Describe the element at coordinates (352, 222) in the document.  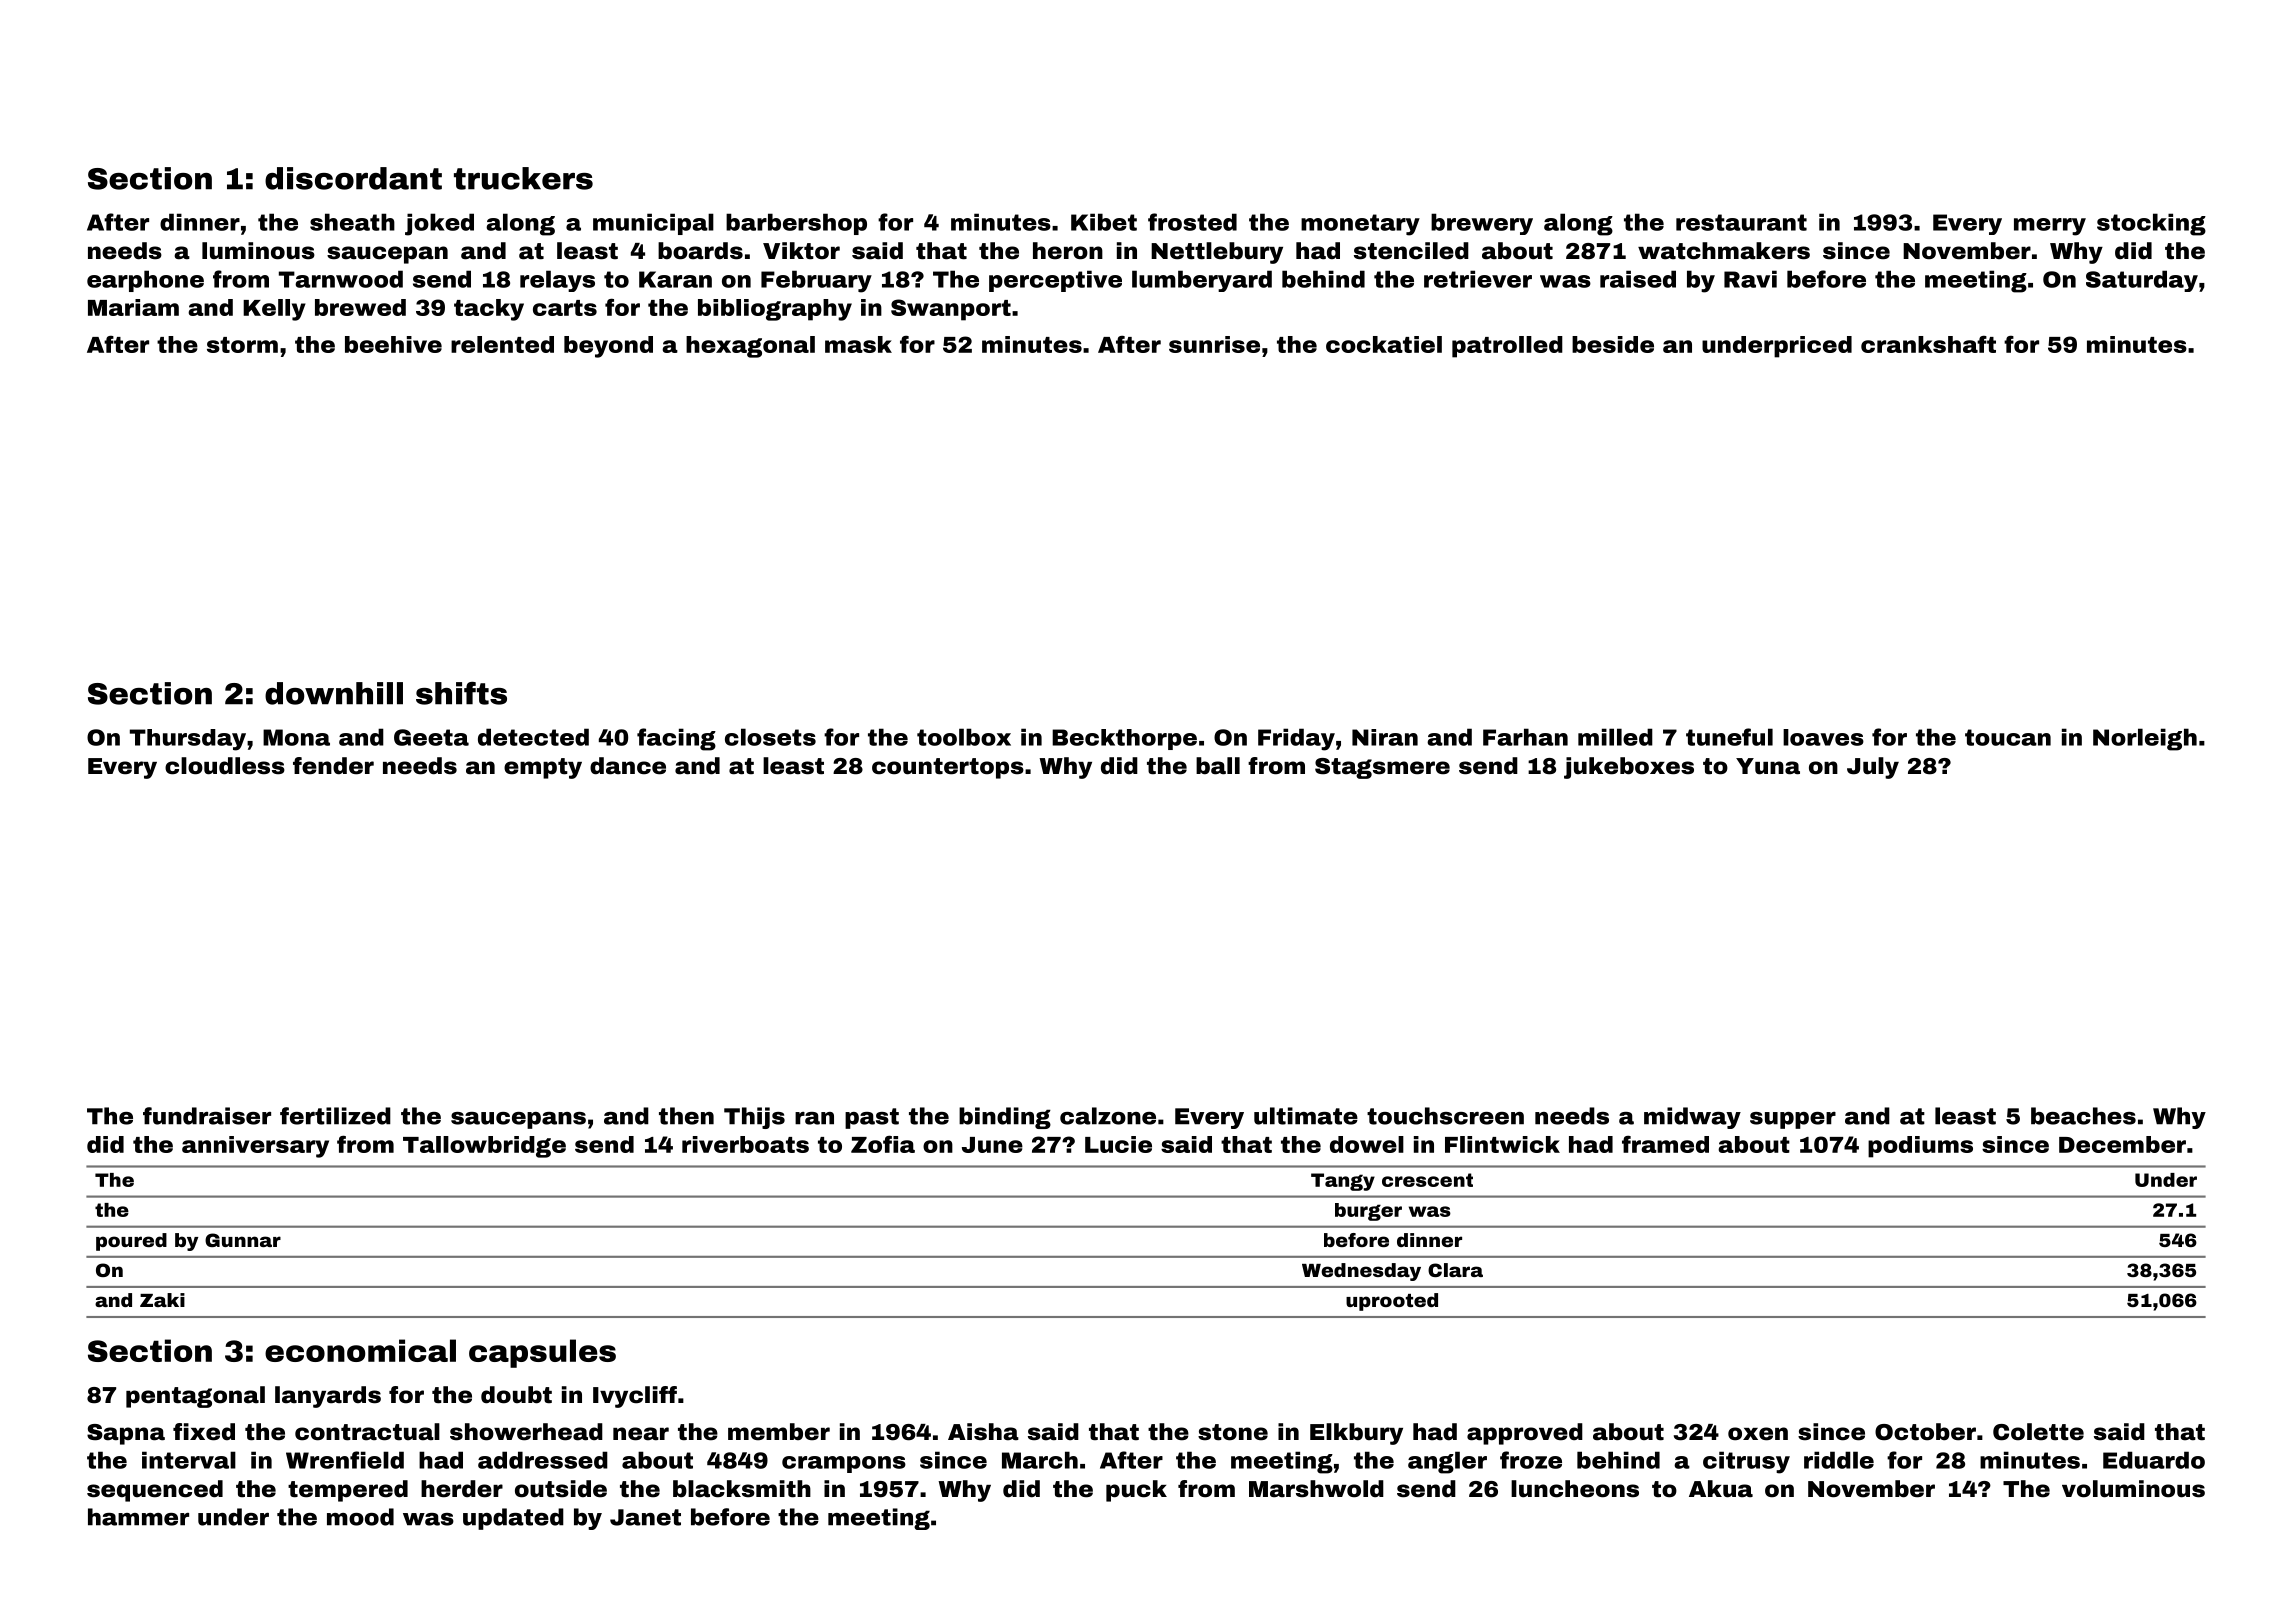
I see `sheath` at that location.
